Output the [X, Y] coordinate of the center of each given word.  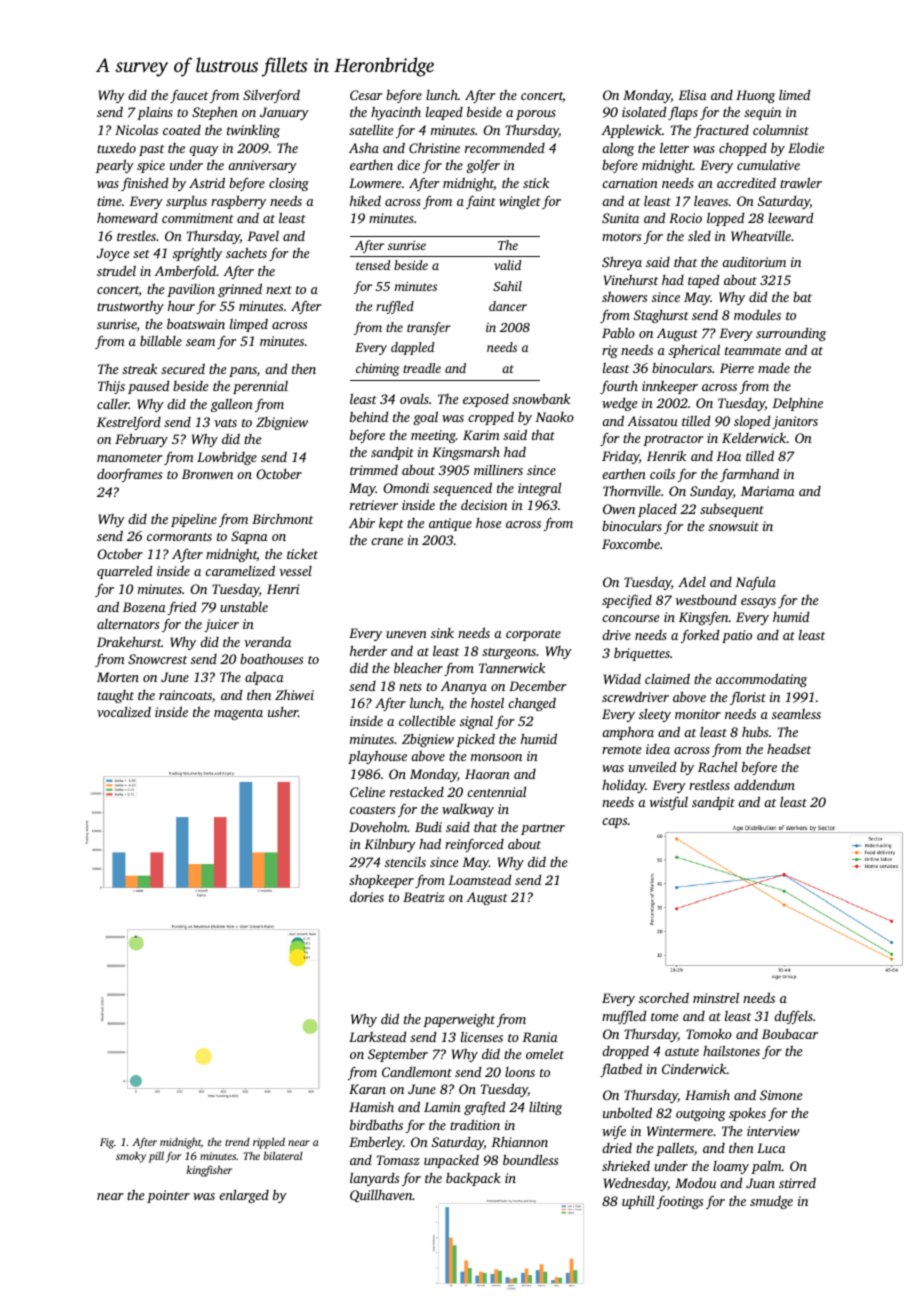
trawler [801, 182]
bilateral [283, 1155]
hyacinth [396, 113]
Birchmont [282, 519]
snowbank [541, 398]
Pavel [263, 236]
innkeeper [670, 387]
